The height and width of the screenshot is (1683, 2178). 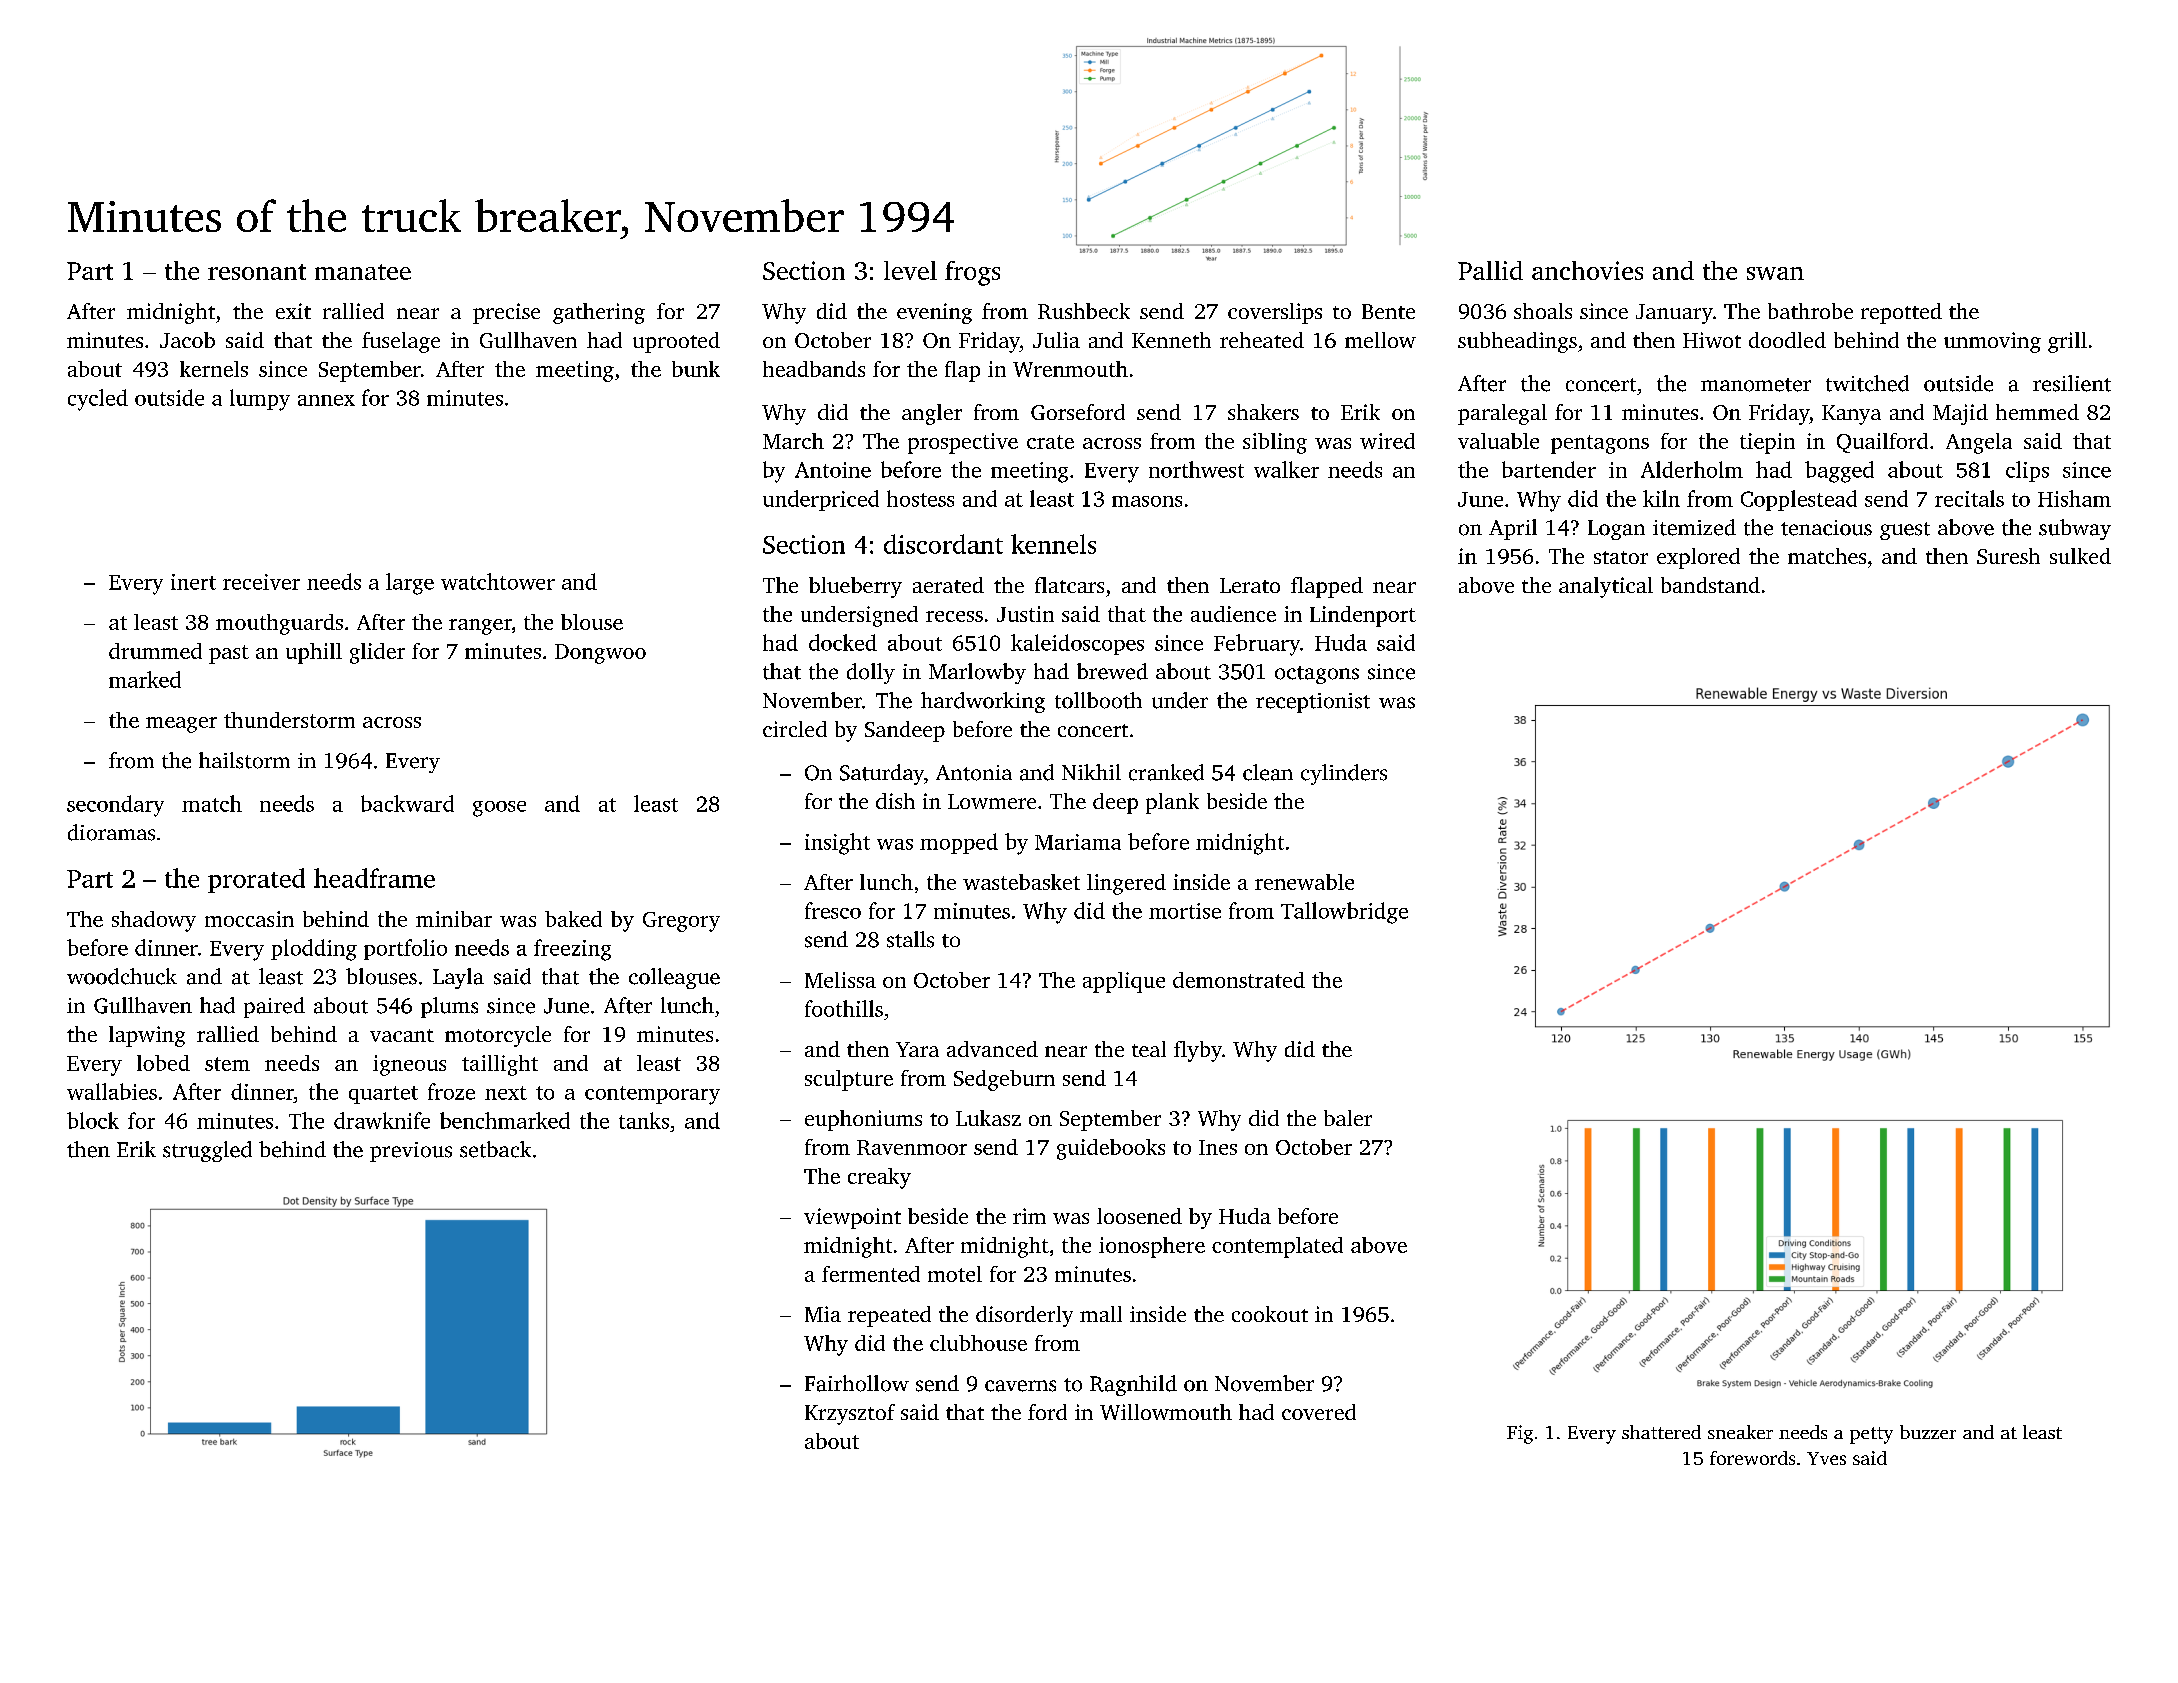 I want to click on clean, so click(x=1268, y=772).
